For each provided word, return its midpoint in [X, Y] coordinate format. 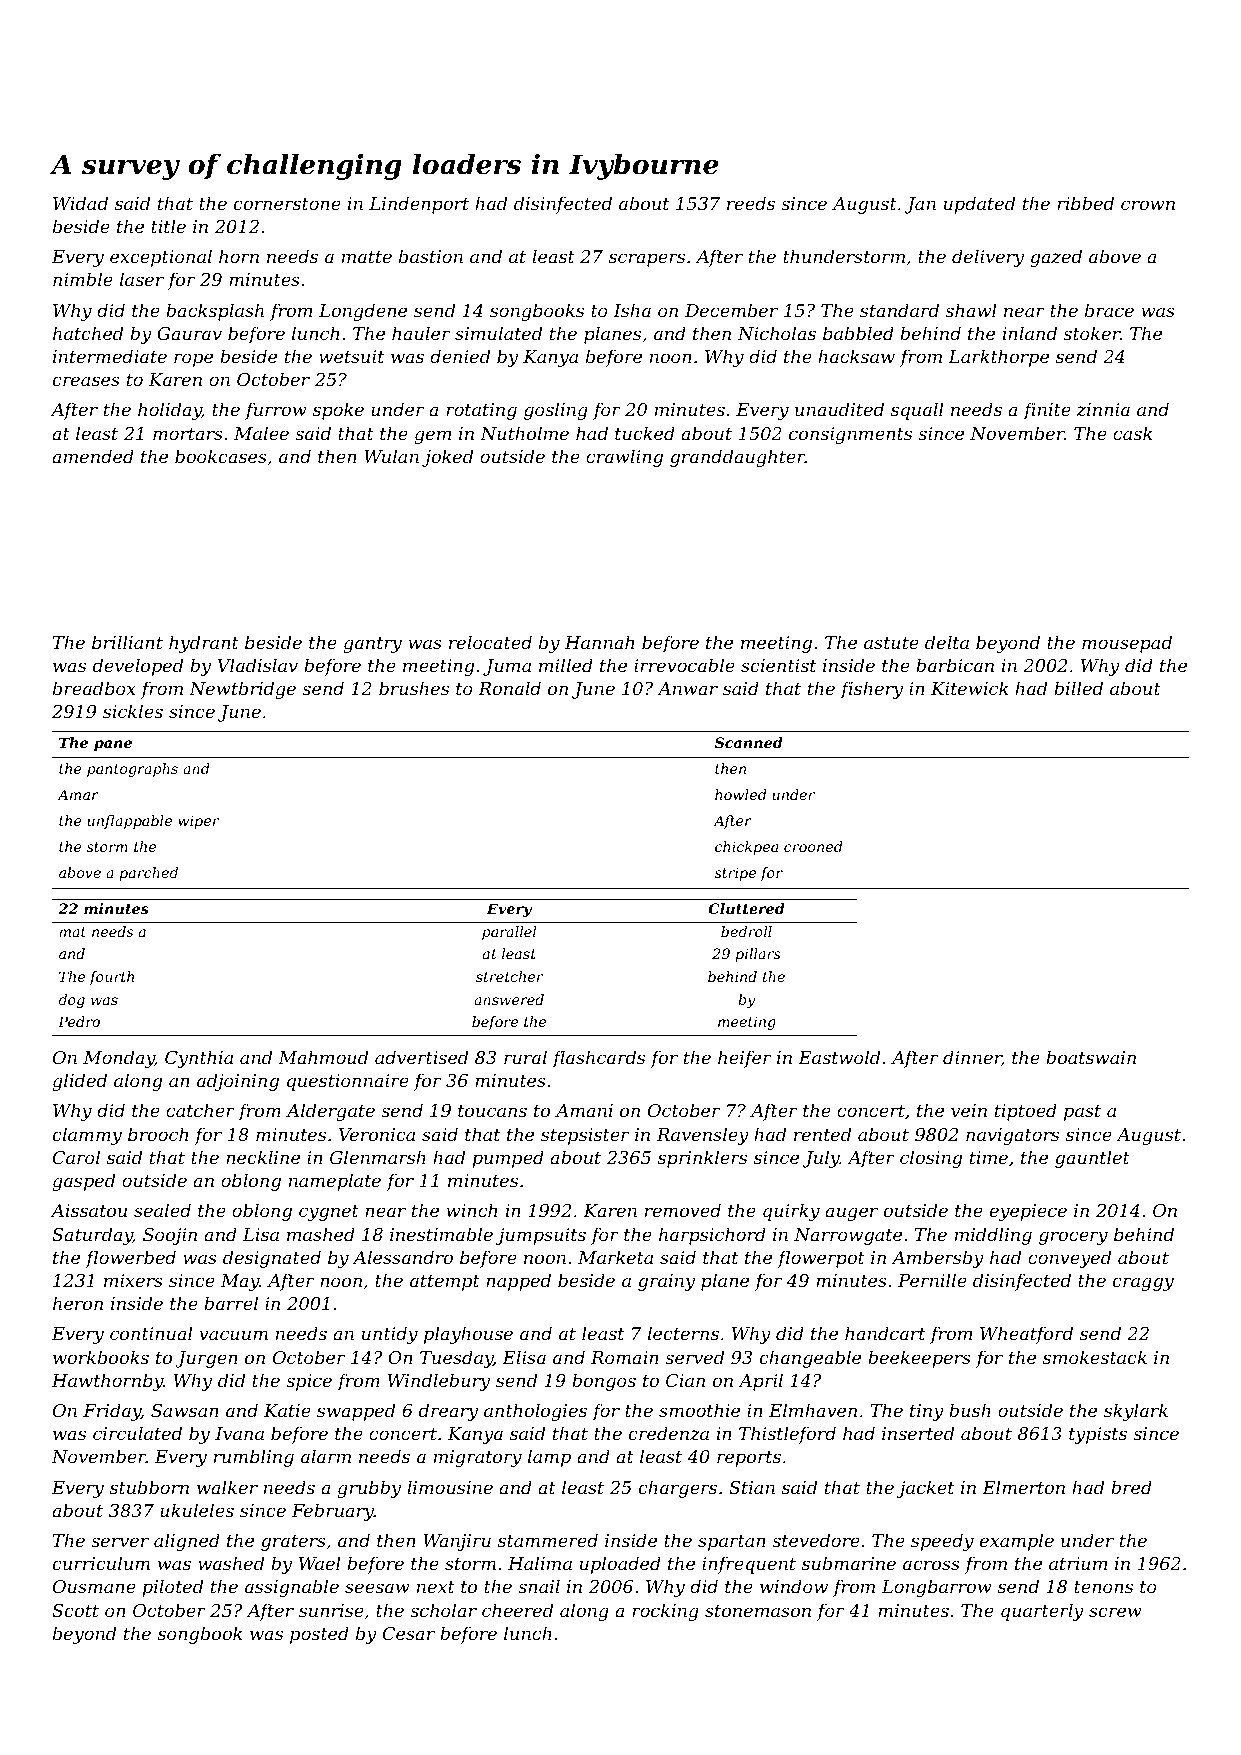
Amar [78, 794]
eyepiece [1028, 1212]
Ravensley [703, 1136]
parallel [509, 933]
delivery [988, 258]
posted [319, 1635]
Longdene [363, 312]
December [731, 310]
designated [272, 1259]
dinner [972, 1058]
